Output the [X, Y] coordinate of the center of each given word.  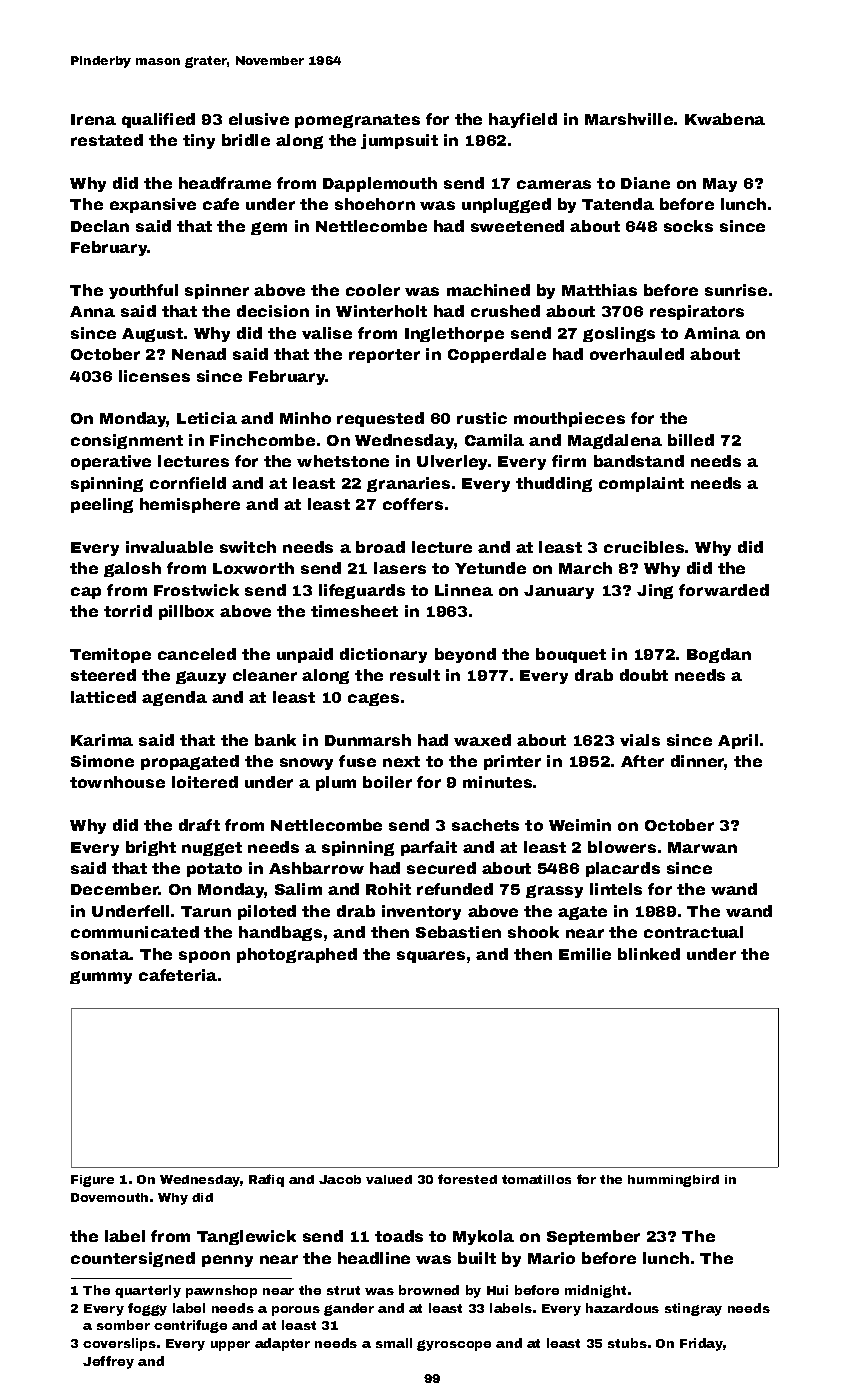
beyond [465, 655]
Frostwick [196, 590]
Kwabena [725, 119]
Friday [701, 1344]
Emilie [585, 954]
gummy [101, 977]
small [394, 1343]
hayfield [523, 120]
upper [230, 1346]
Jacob [340, 1179]
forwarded [724, 590]
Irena [93, 119]
